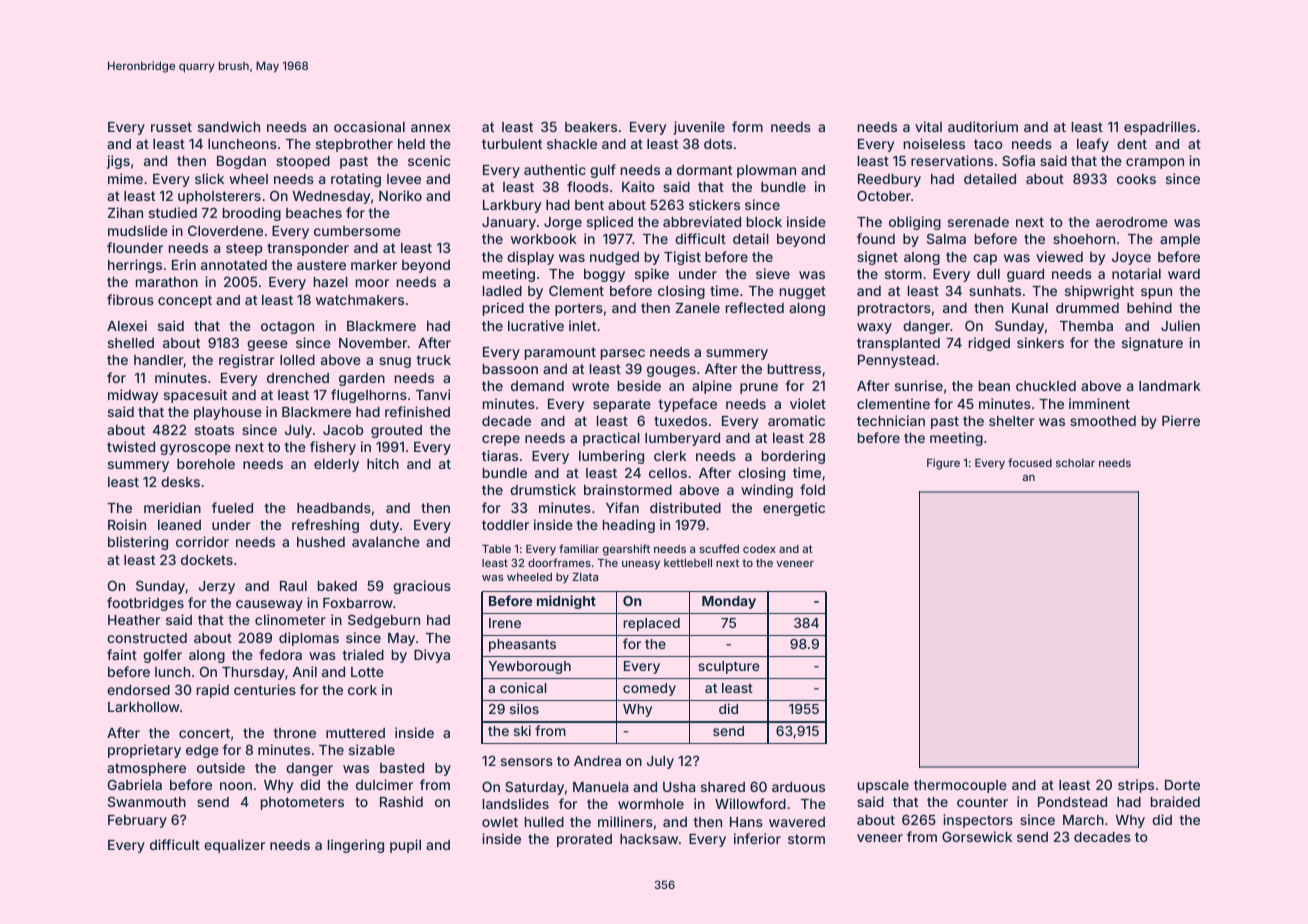  I want to click on Figure, so click(943, 464).
